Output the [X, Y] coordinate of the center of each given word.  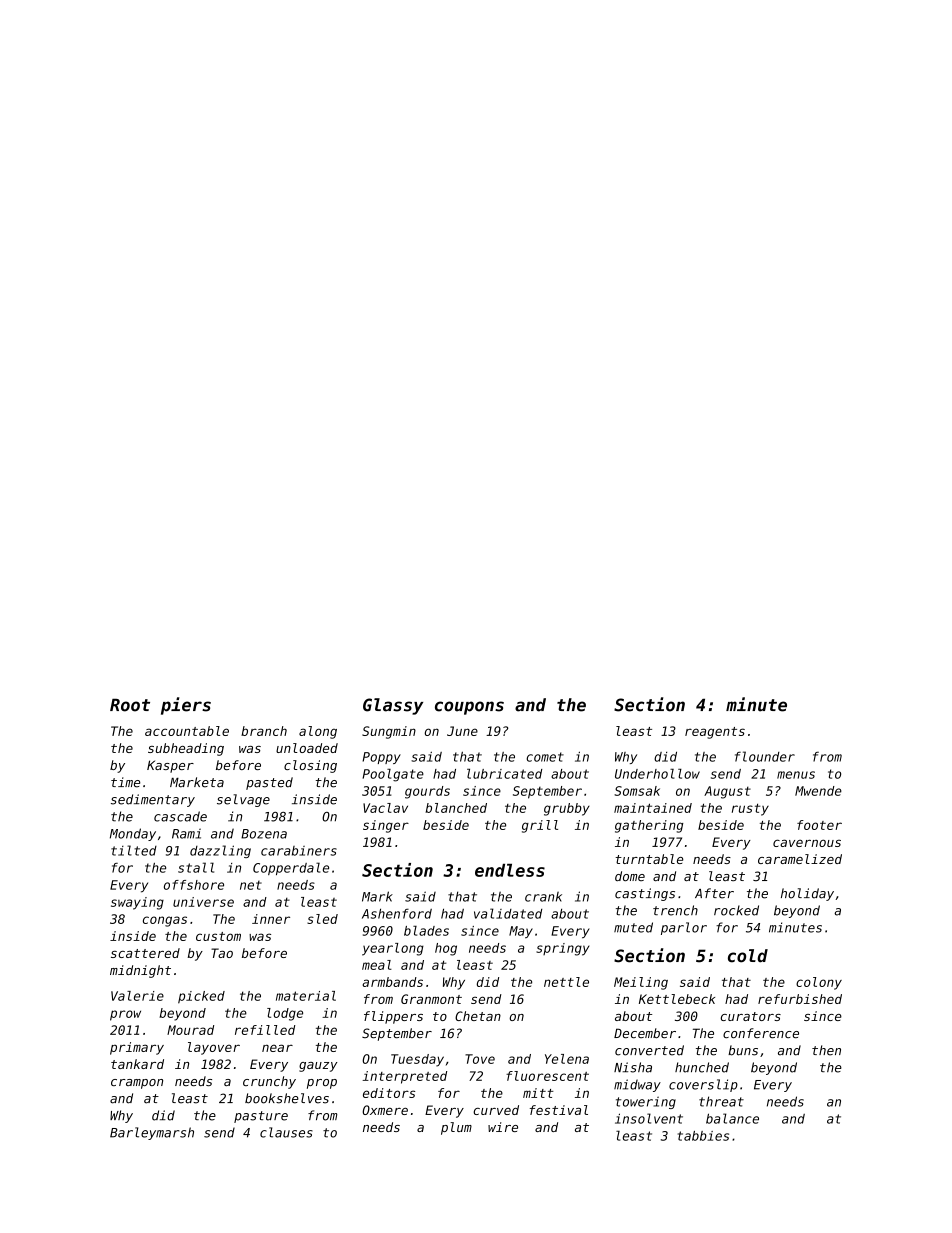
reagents [715, 733]
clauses [286, 1132]
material [306, 996]
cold [748, 956]
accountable [187, 731]
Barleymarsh [152, 1133]
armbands [392, 982]
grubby [567, 809]
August [727, 792]
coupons [469, 708]
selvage [243, 800]
